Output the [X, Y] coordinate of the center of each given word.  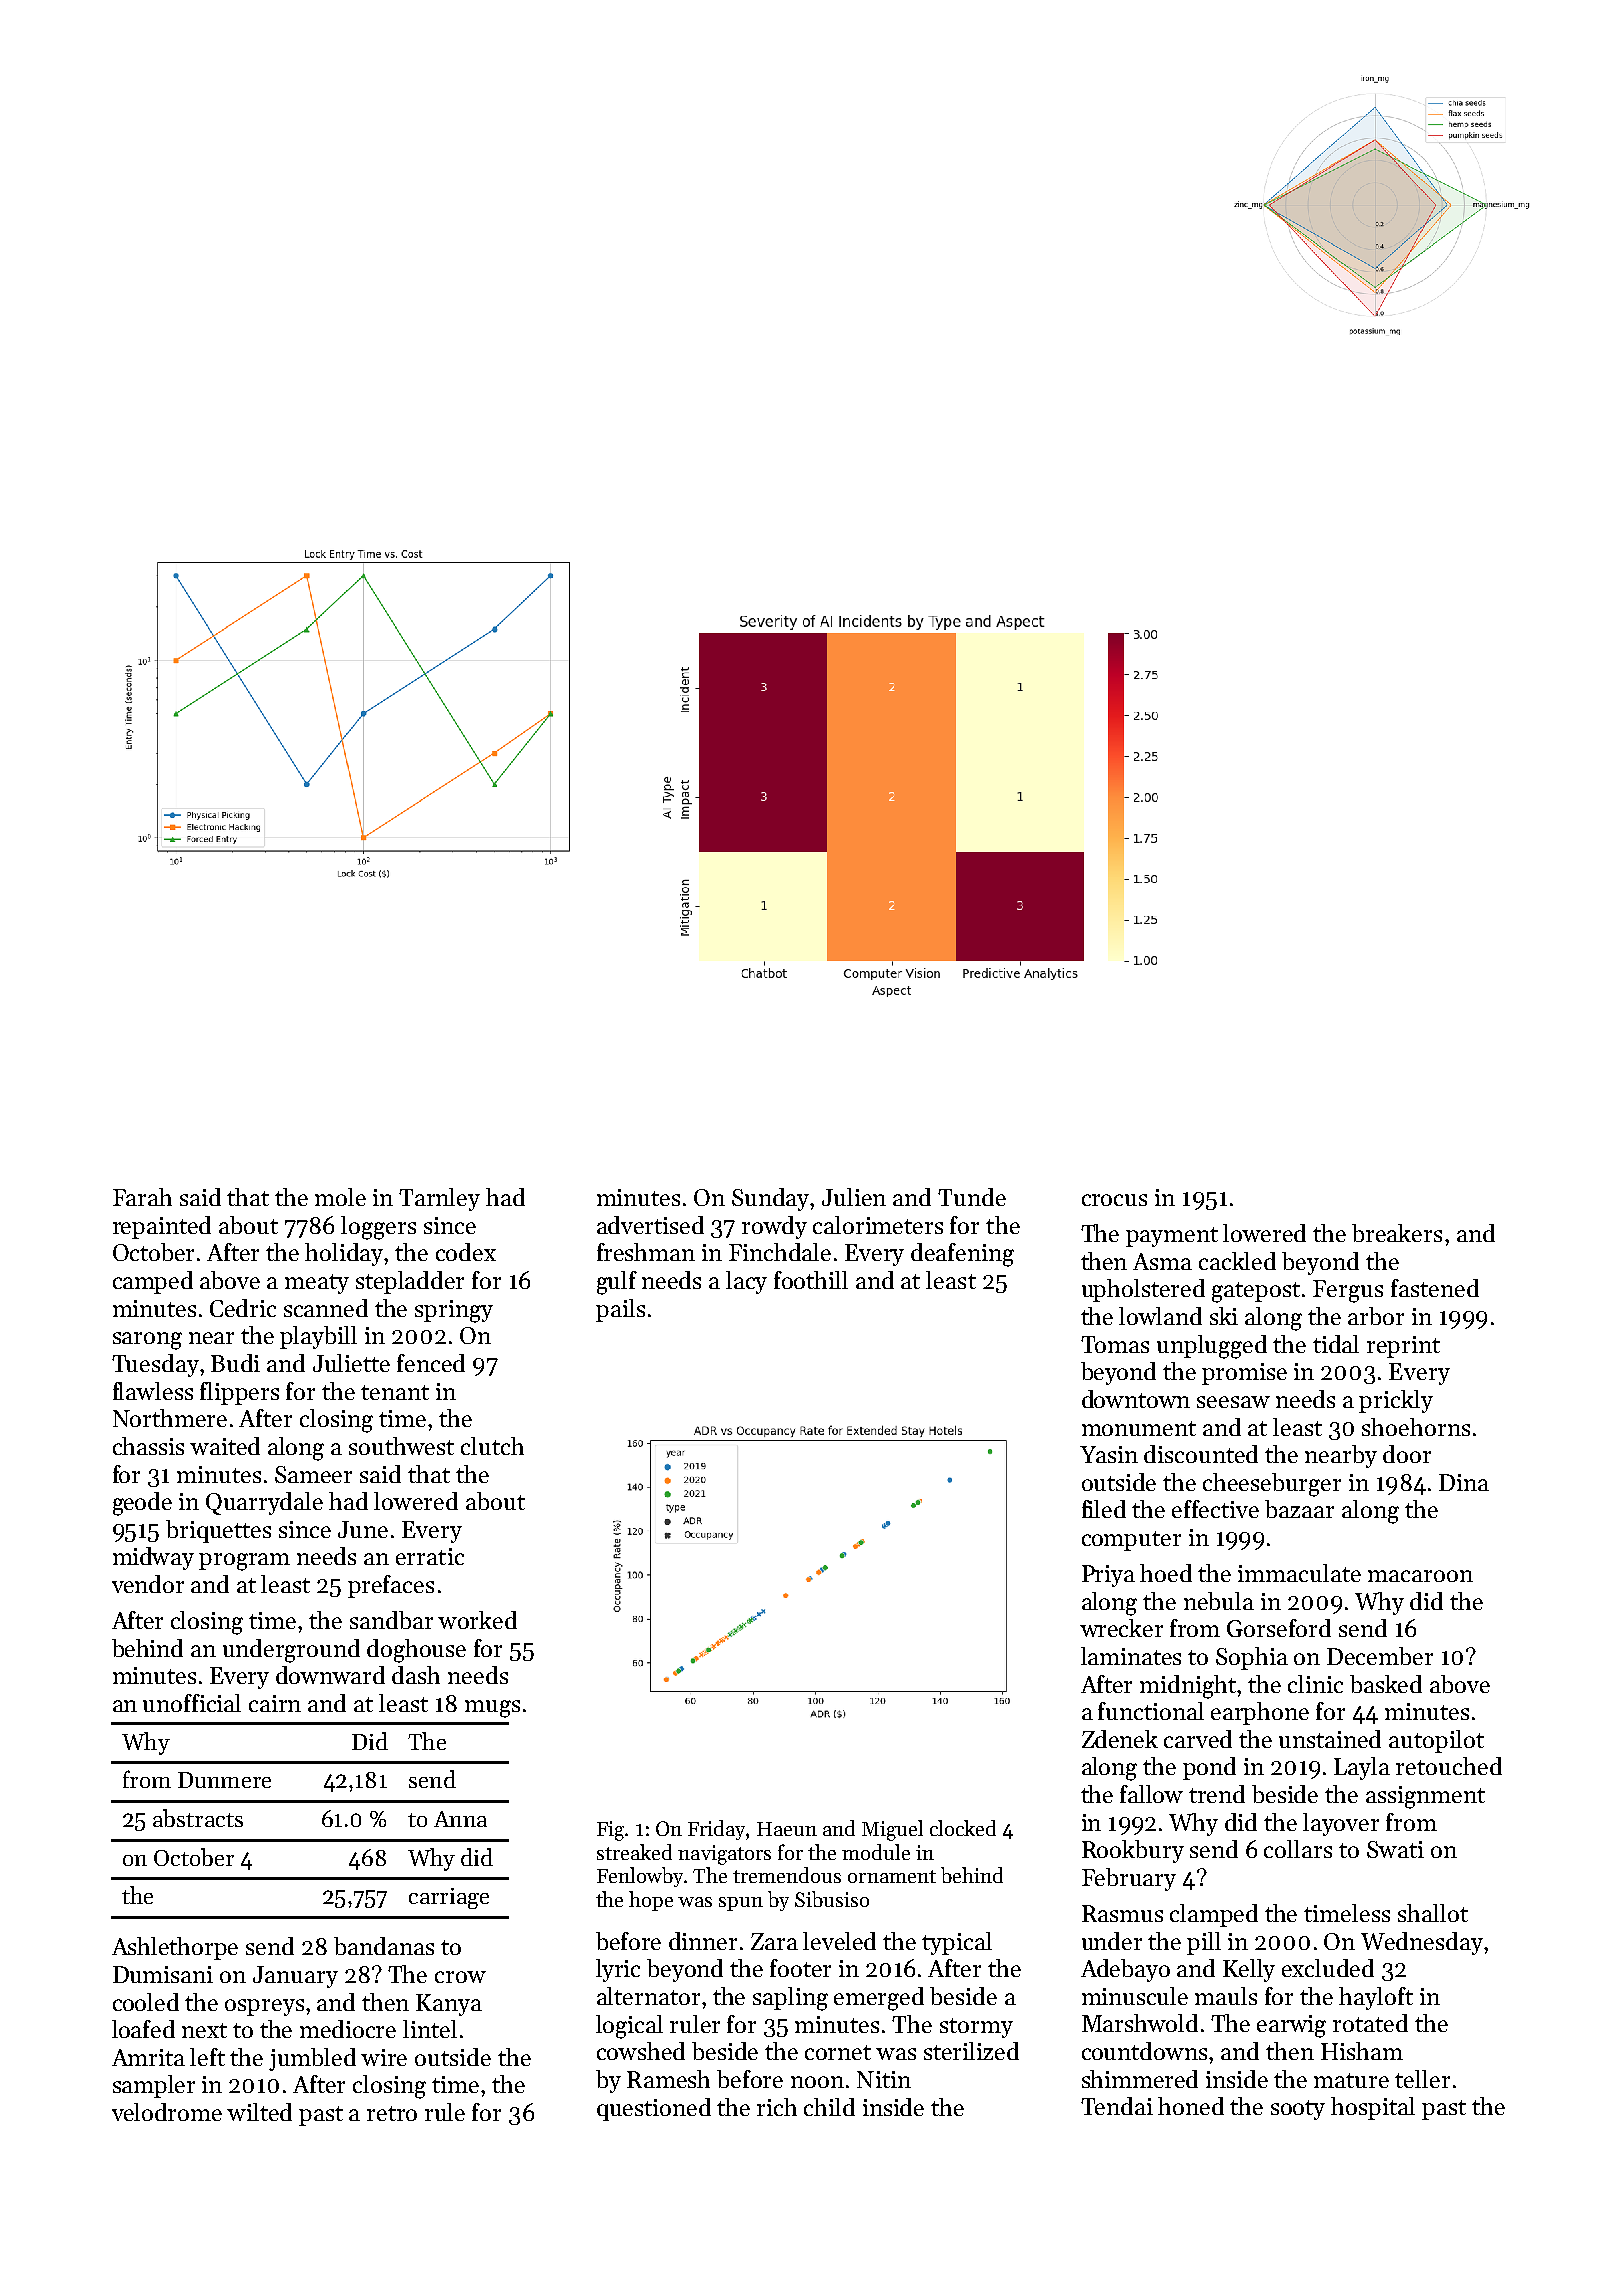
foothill [811, 1280]
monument [1139, 1428]
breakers [1397, 1233]
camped [153, 1282]
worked [477, 1620]
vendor [148, 1584]
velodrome [167, 2112]
